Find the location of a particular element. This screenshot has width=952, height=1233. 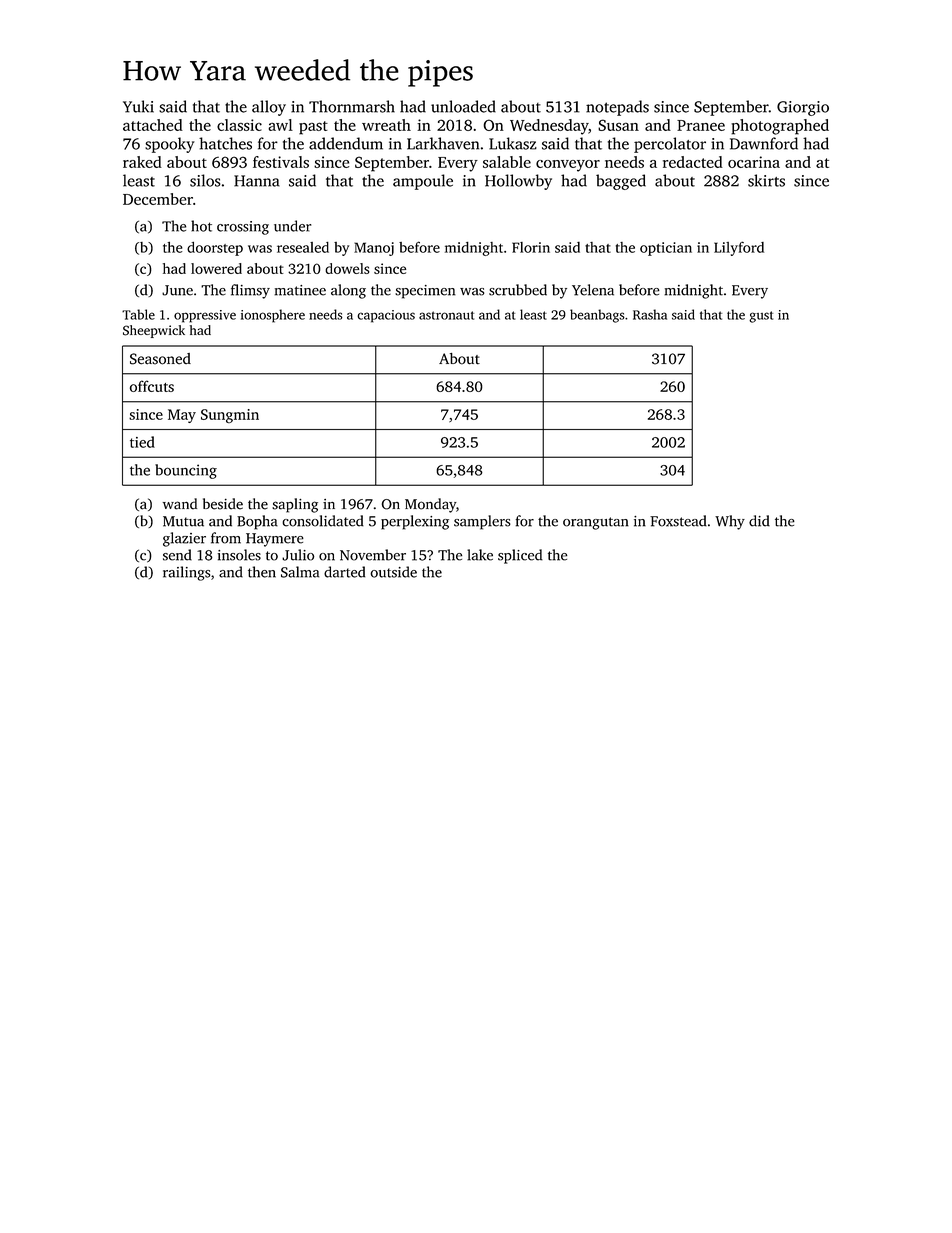

ionosphere is located at coordinates (273, 316).
